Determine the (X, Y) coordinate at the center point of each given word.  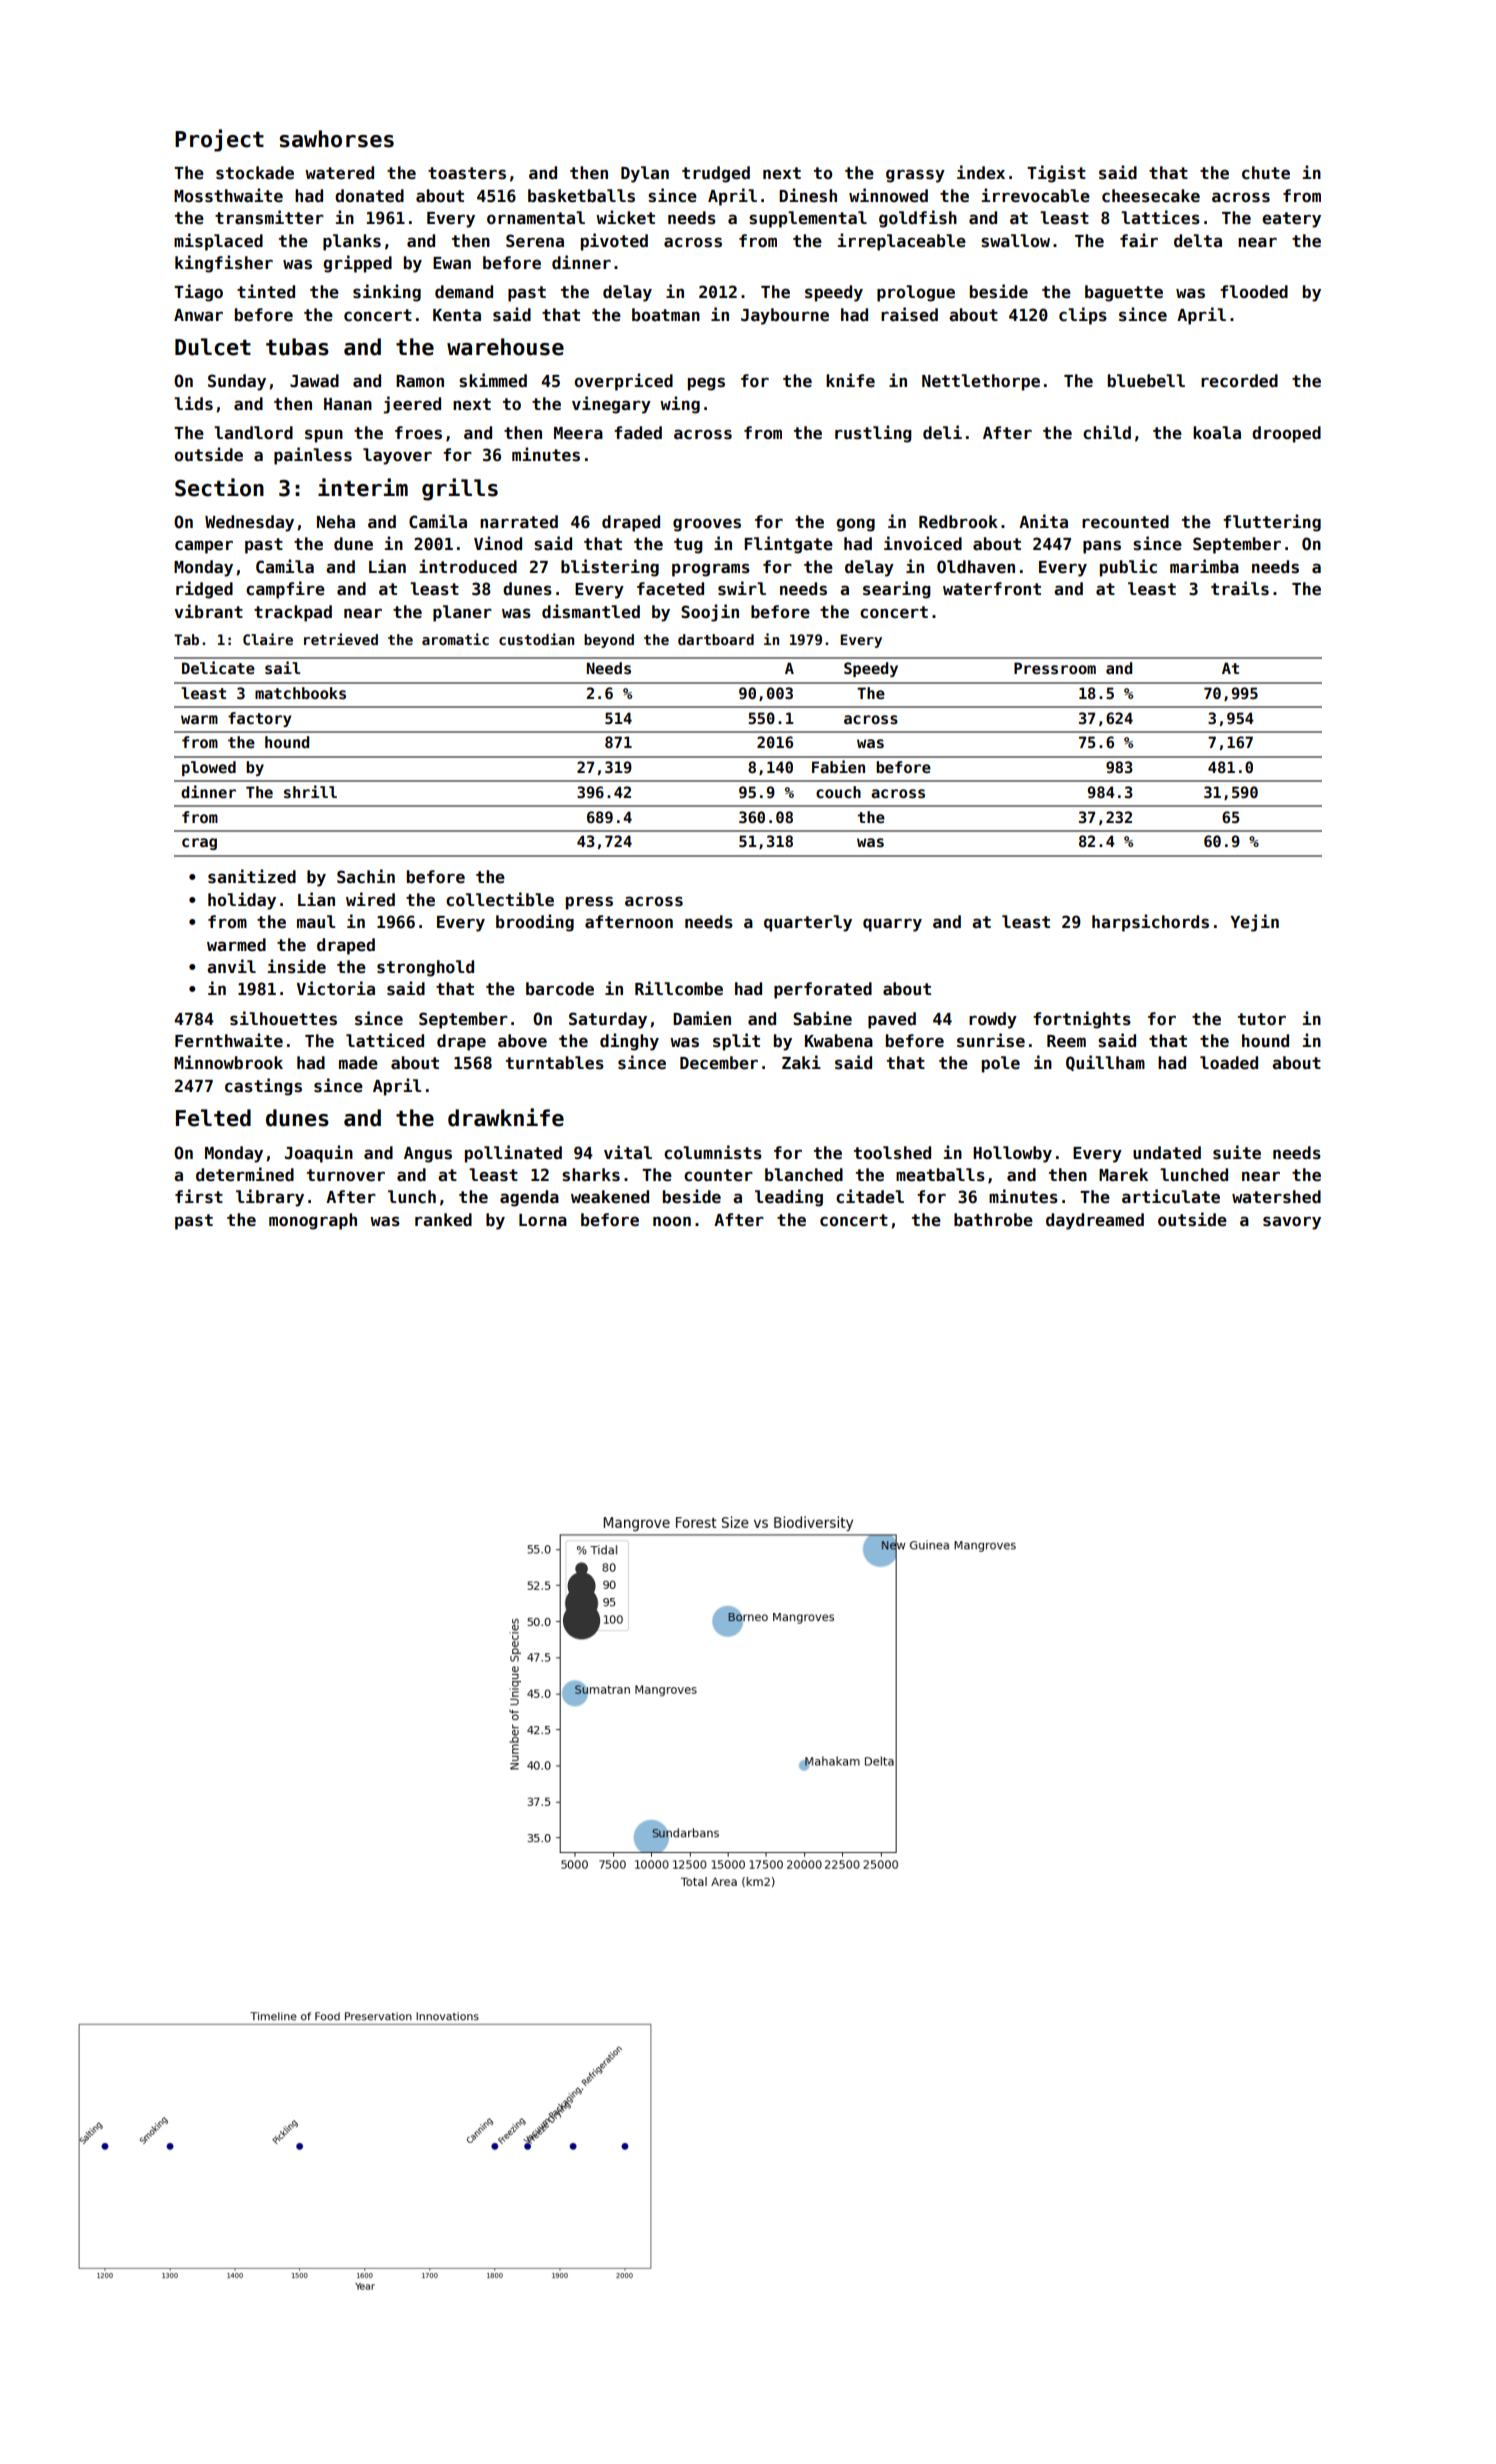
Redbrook (958, 522)
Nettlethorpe (981, 382)
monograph (313, 1221)
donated (369, 196)
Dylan (645, 174)
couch (838, 792)
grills (460, 489)
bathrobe (993, 1220)
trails (1240, 588)
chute (1266, 173)
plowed (209, 768)
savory (1292, 1223)
